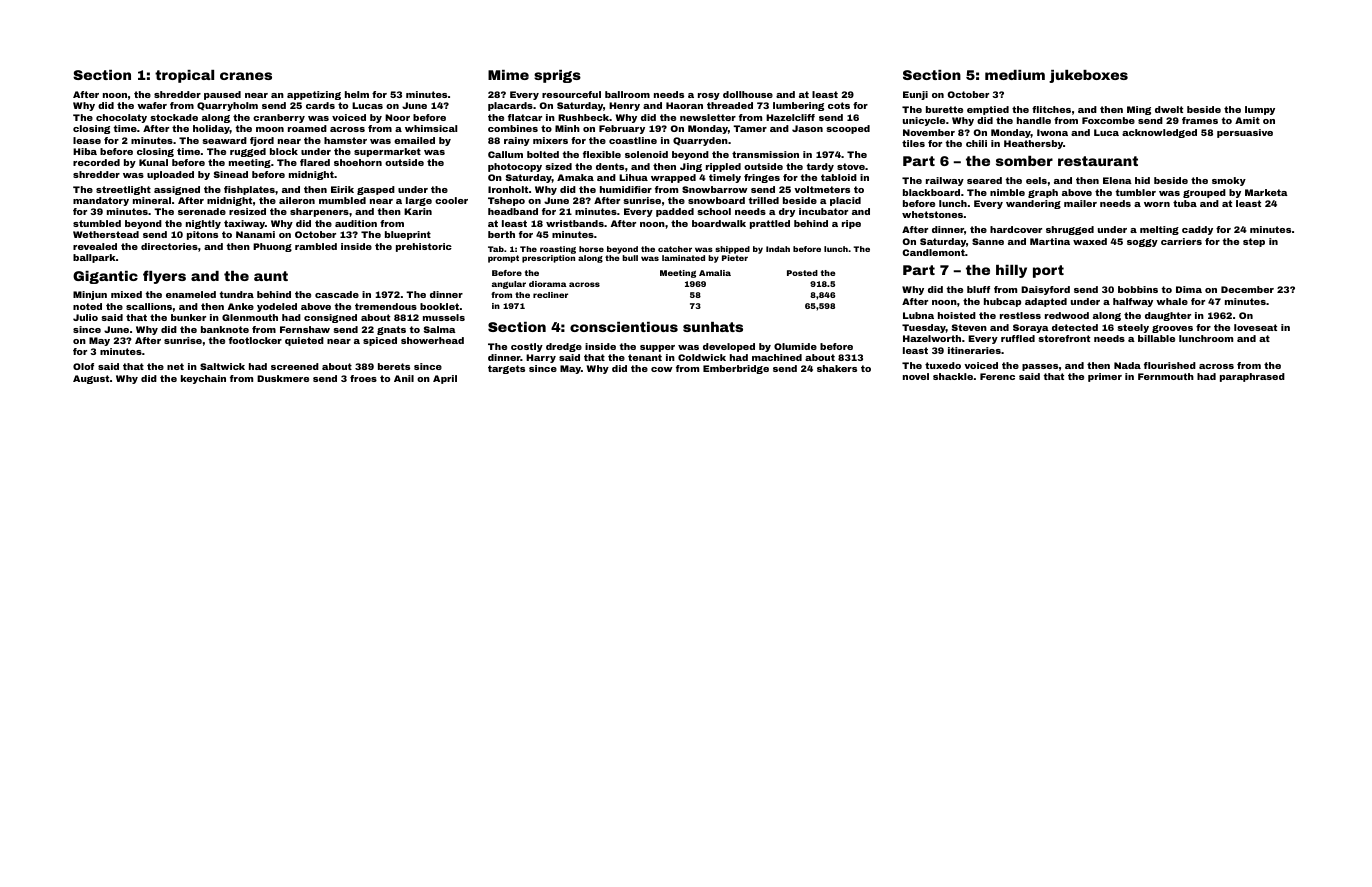 This screenshot has width=1372, height=887. What do you see at coordinates (1245, 133) in the screenshot?
I see `persuasive` at bounding box center [1245, 133].
